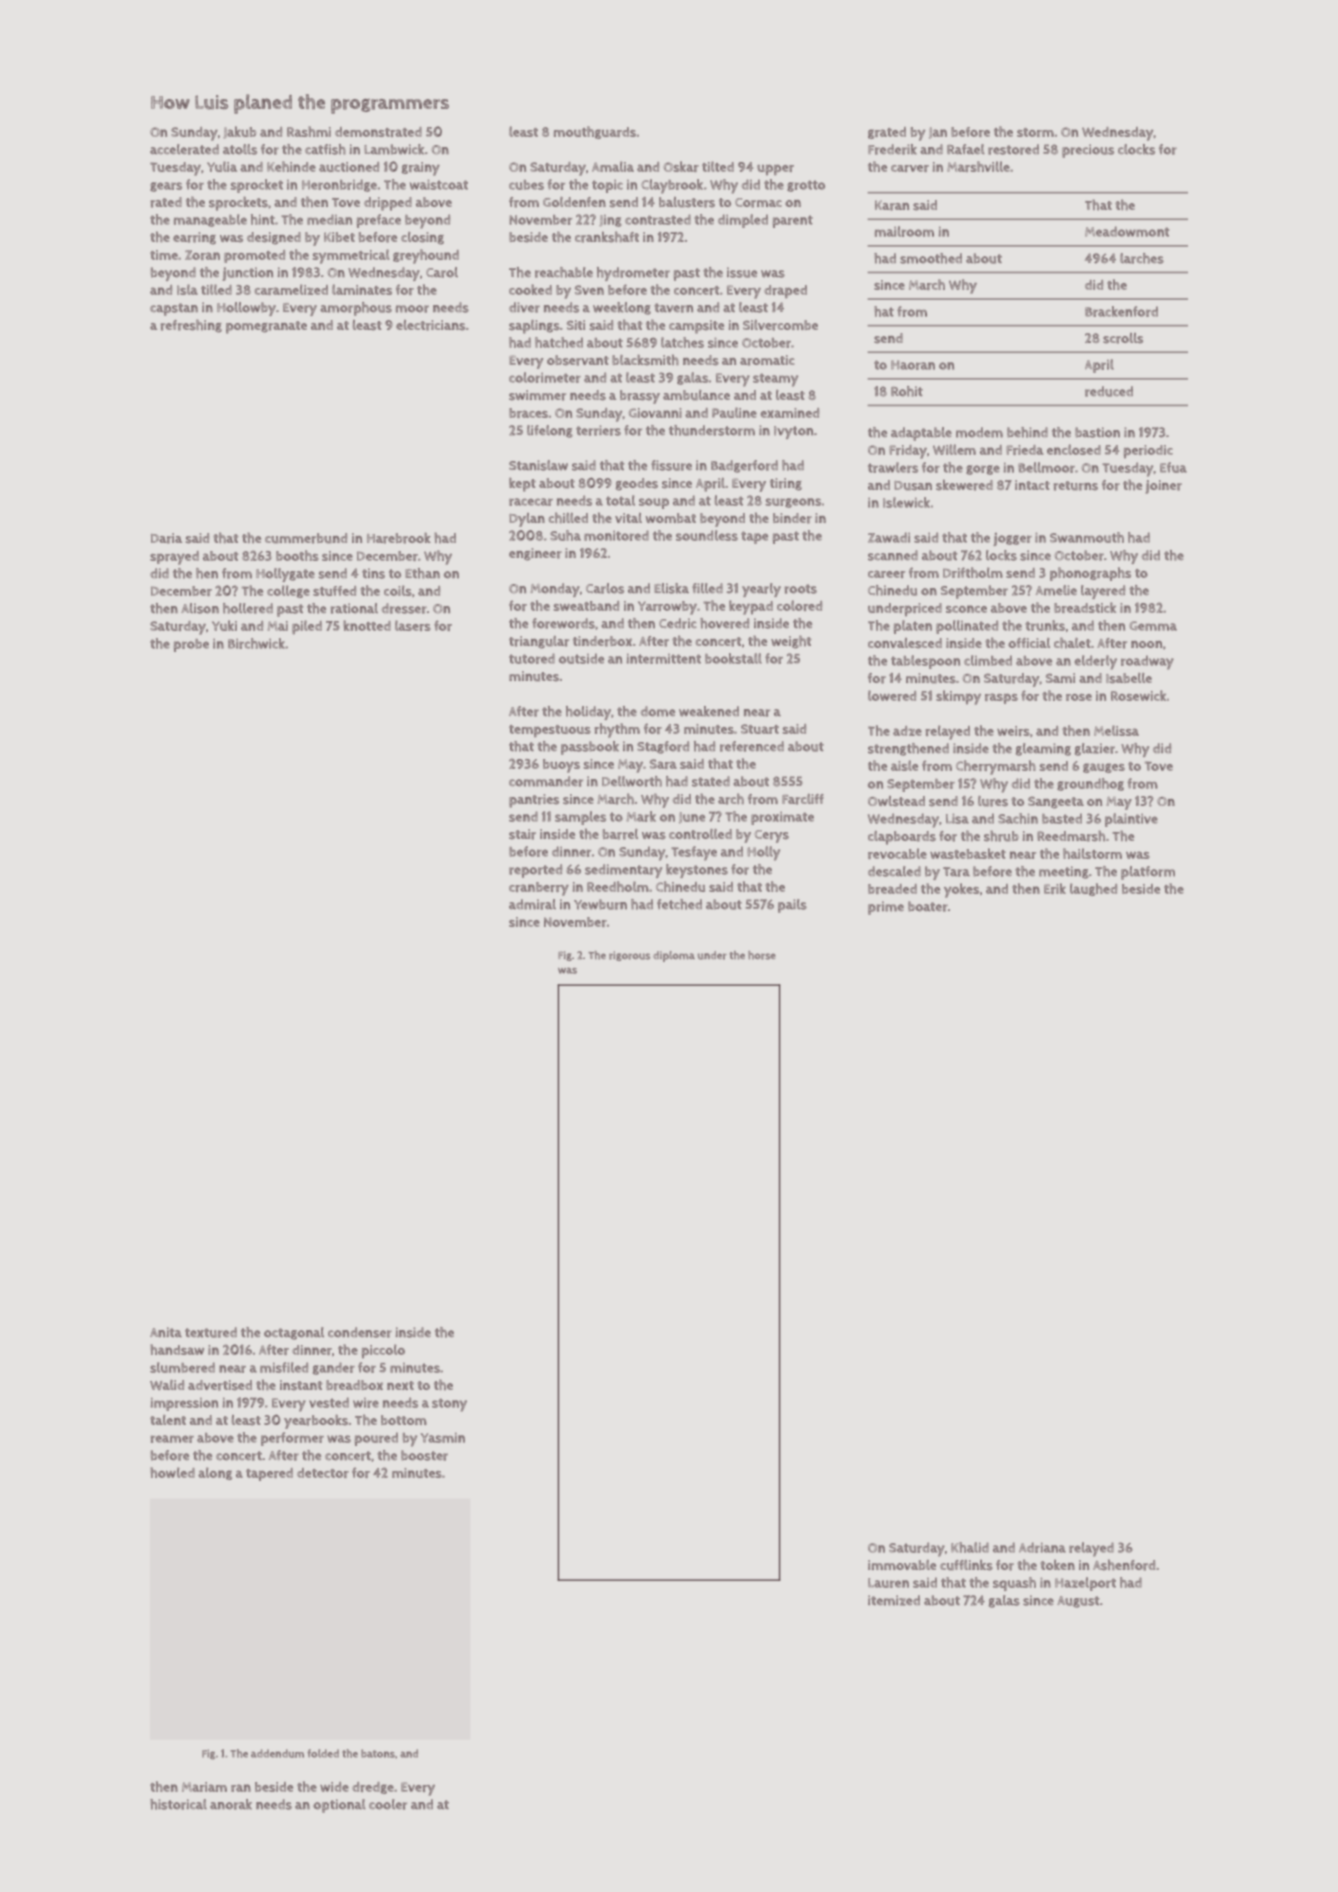  I want to click on tempestuous, so click(550, 731).
